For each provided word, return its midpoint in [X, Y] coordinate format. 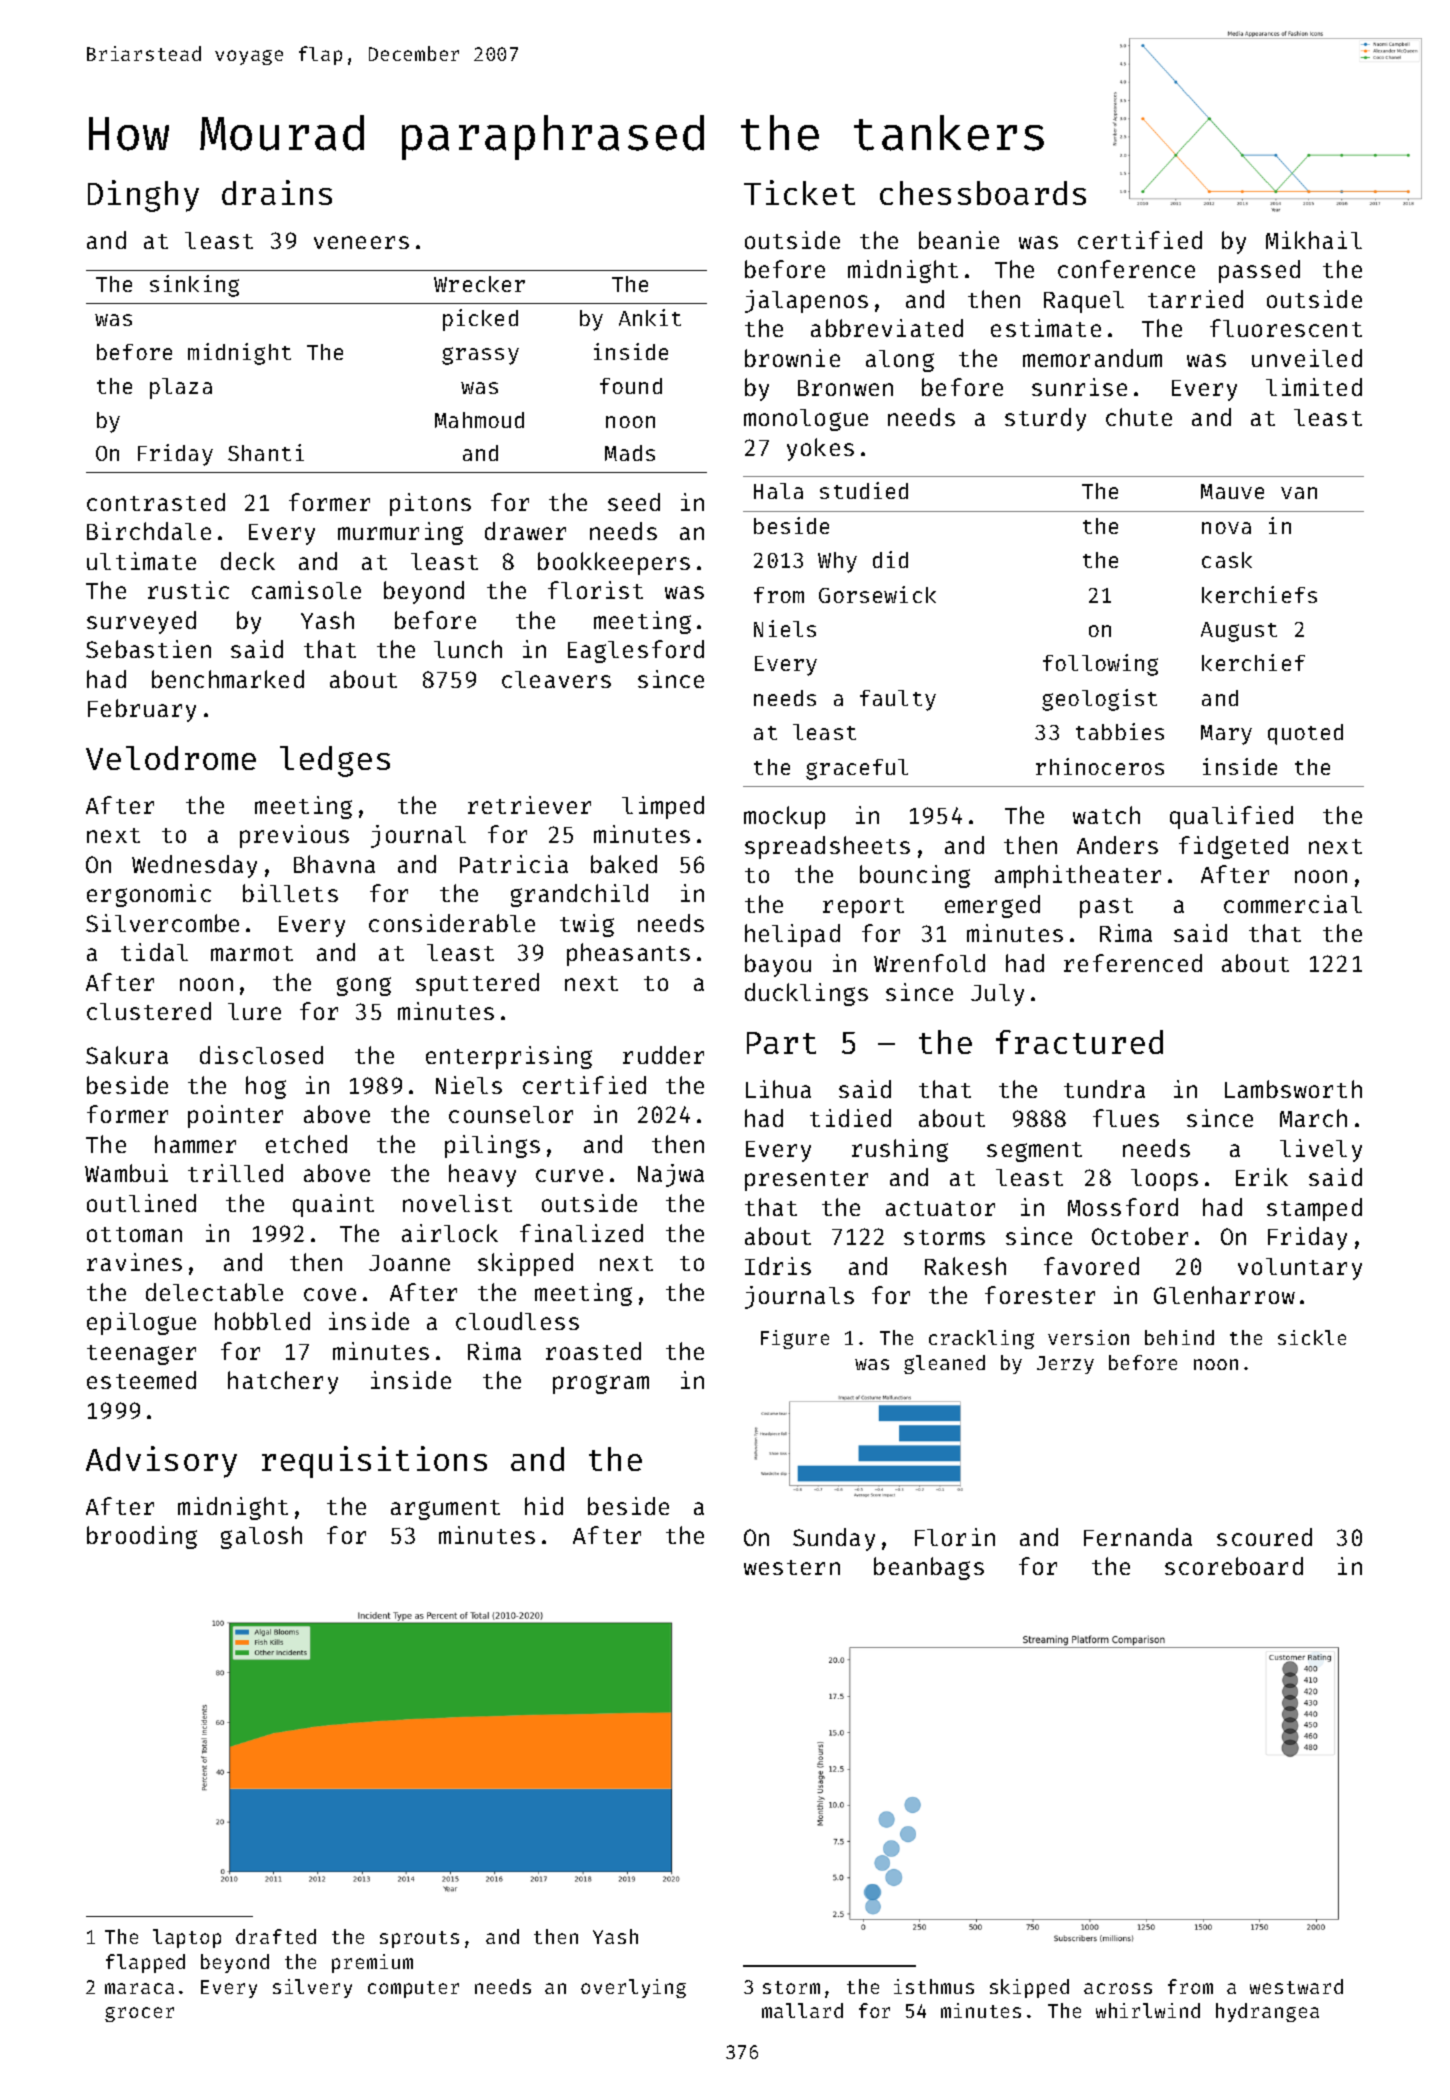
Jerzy [1065, 1365]
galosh [261, 1537]
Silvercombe [162, 923]
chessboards [983, 193]
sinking [194, 286]
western [792, 1567]
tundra [1104, 1089]
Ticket [799, 192]
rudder [663, 1055]
